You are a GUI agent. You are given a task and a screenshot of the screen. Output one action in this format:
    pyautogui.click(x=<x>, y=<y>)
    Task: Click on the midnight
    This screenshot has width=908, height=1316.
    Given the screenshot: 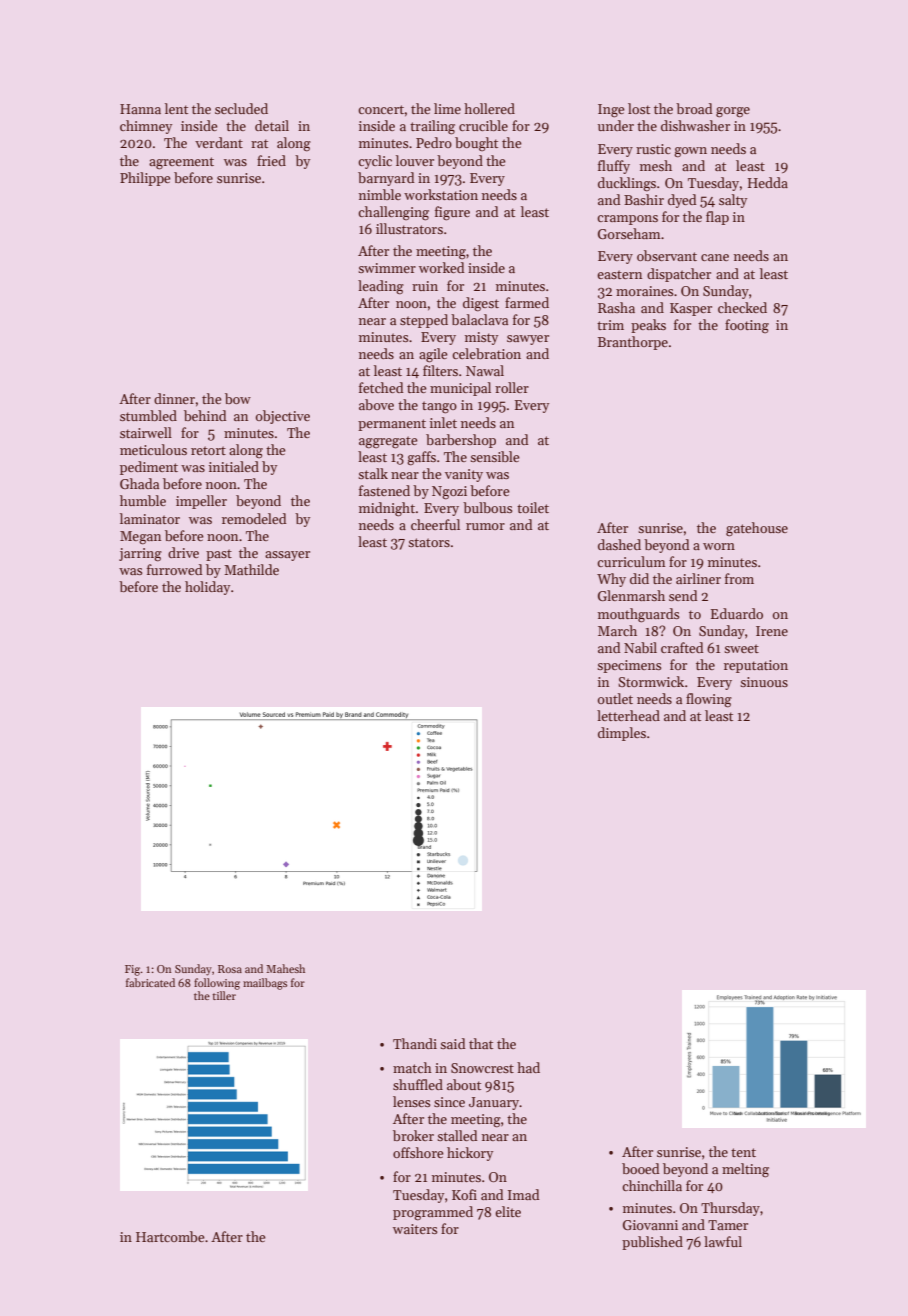 What is the action you would take?
    pyautogui.click(x=387, y=509)
